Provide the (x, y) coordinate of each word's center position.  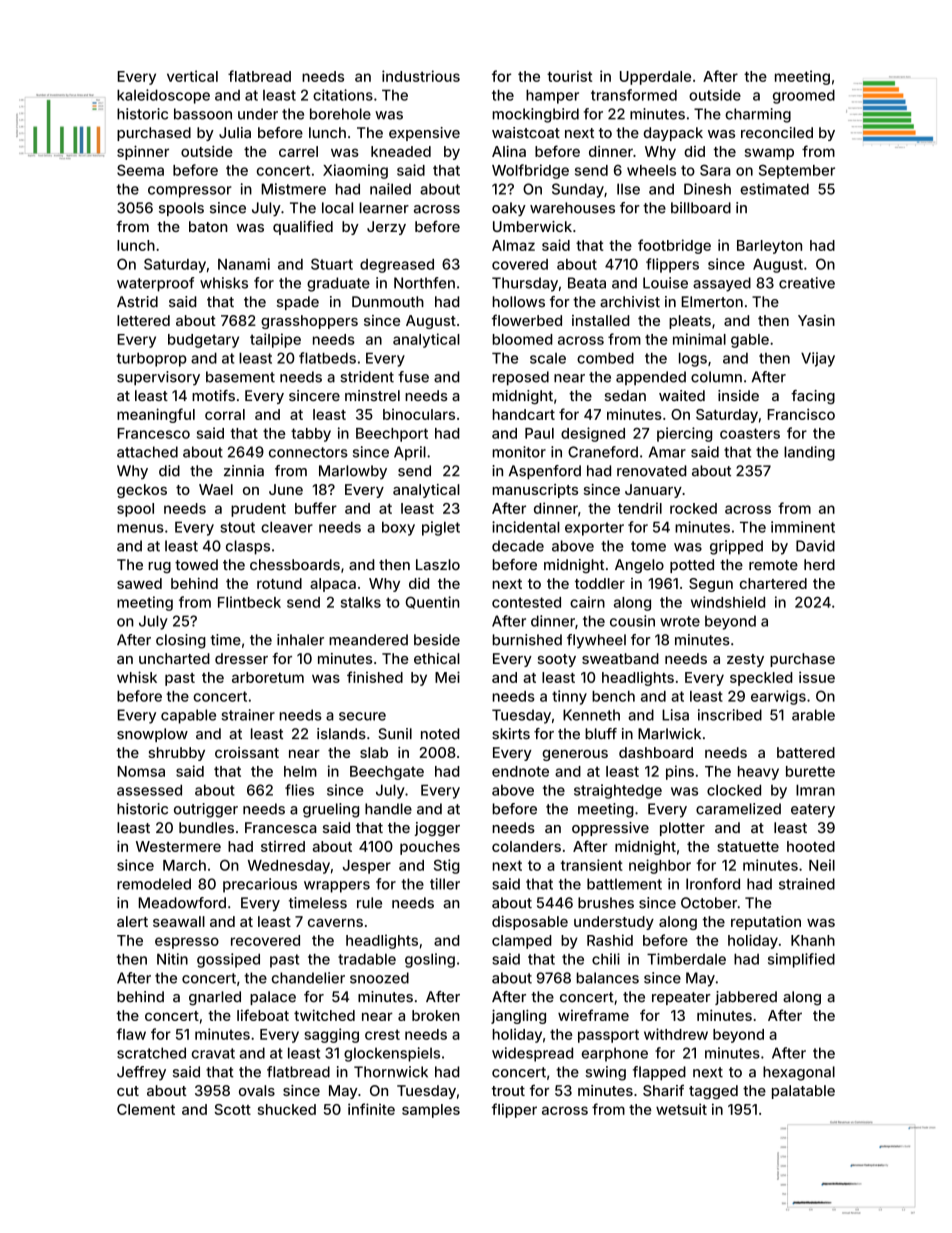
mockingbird (536, 115)
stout (237, 527)
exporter (594, 529)
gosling (430, 960)
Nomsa (141, 771)
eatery (813, 811)
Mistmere (294, 189)
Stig (447, 866)
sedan (625, 395)
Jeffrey (141, 1073)
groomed (804, 96)
